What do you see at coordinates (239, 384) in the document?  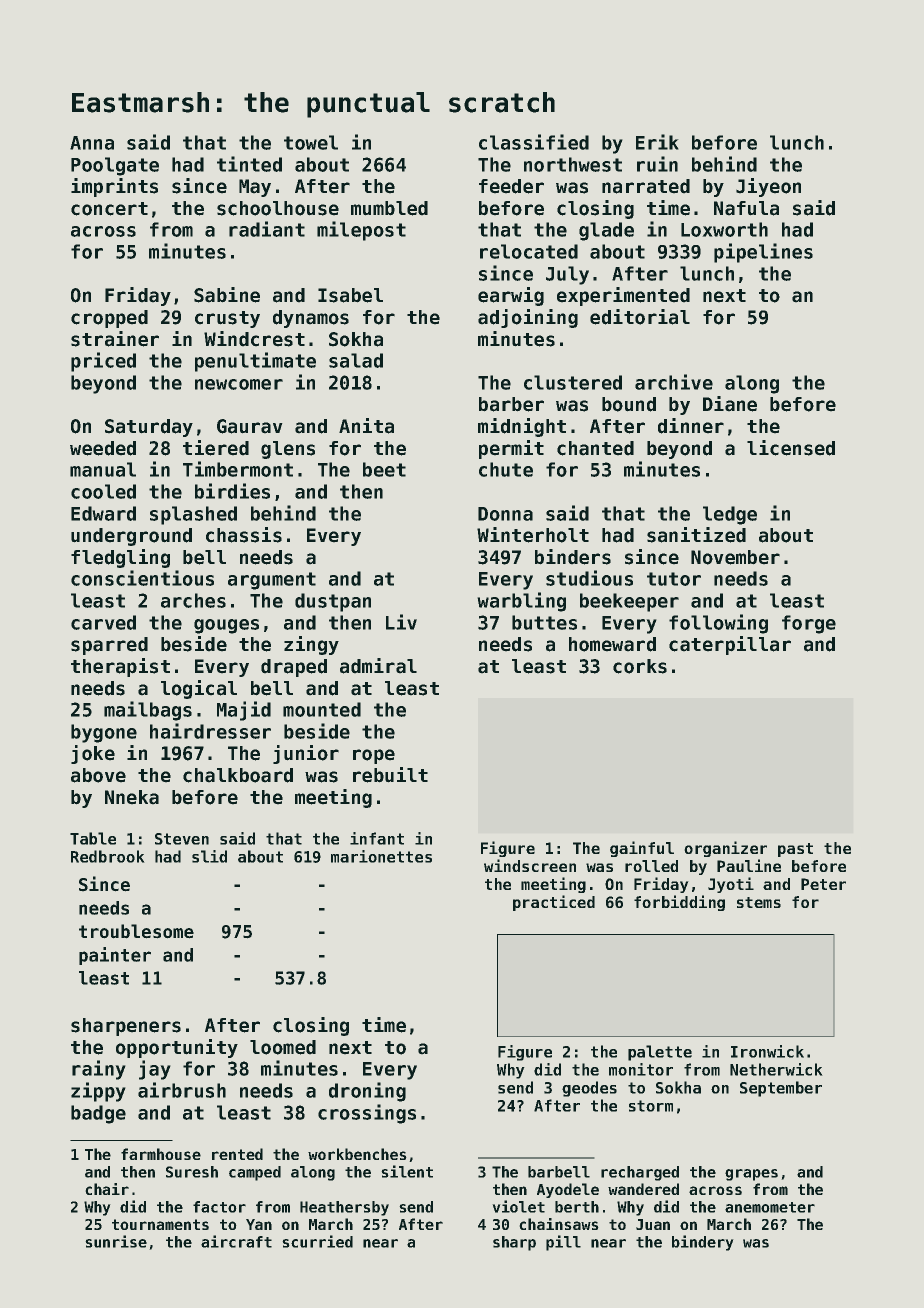 I see `newcomer` at bounding box center [239, 384].
